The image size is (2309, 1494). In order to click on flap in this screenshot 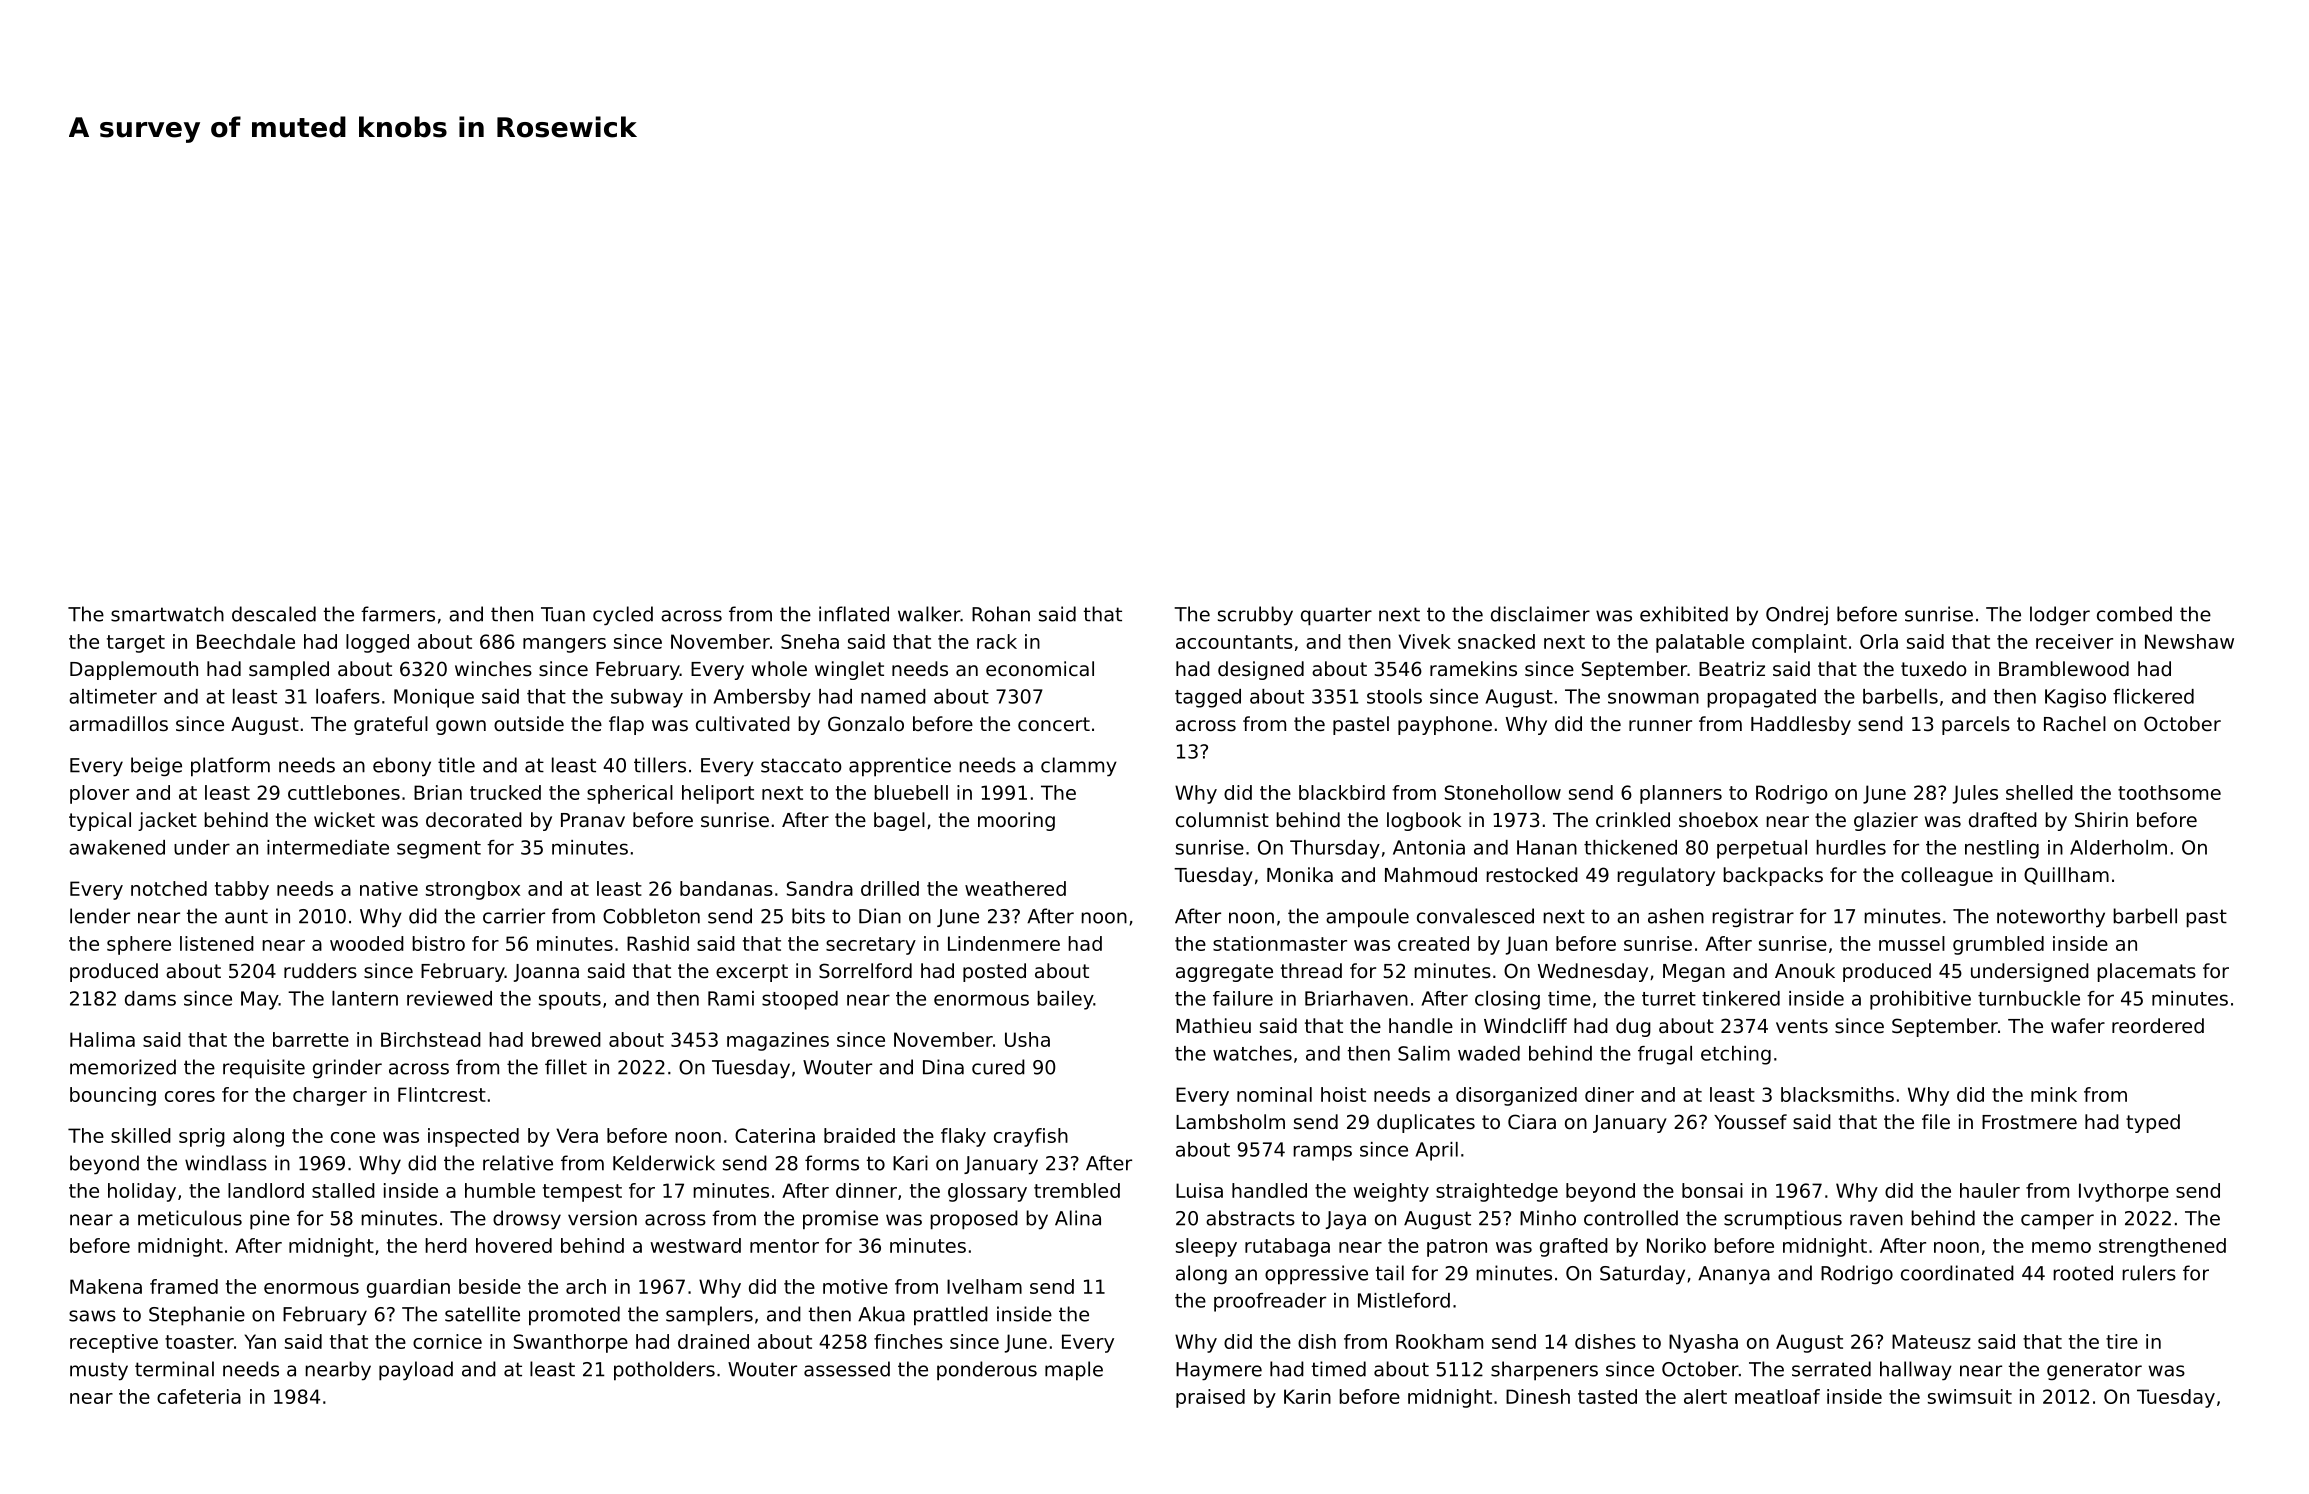, I will do `click(626, 725)`.
